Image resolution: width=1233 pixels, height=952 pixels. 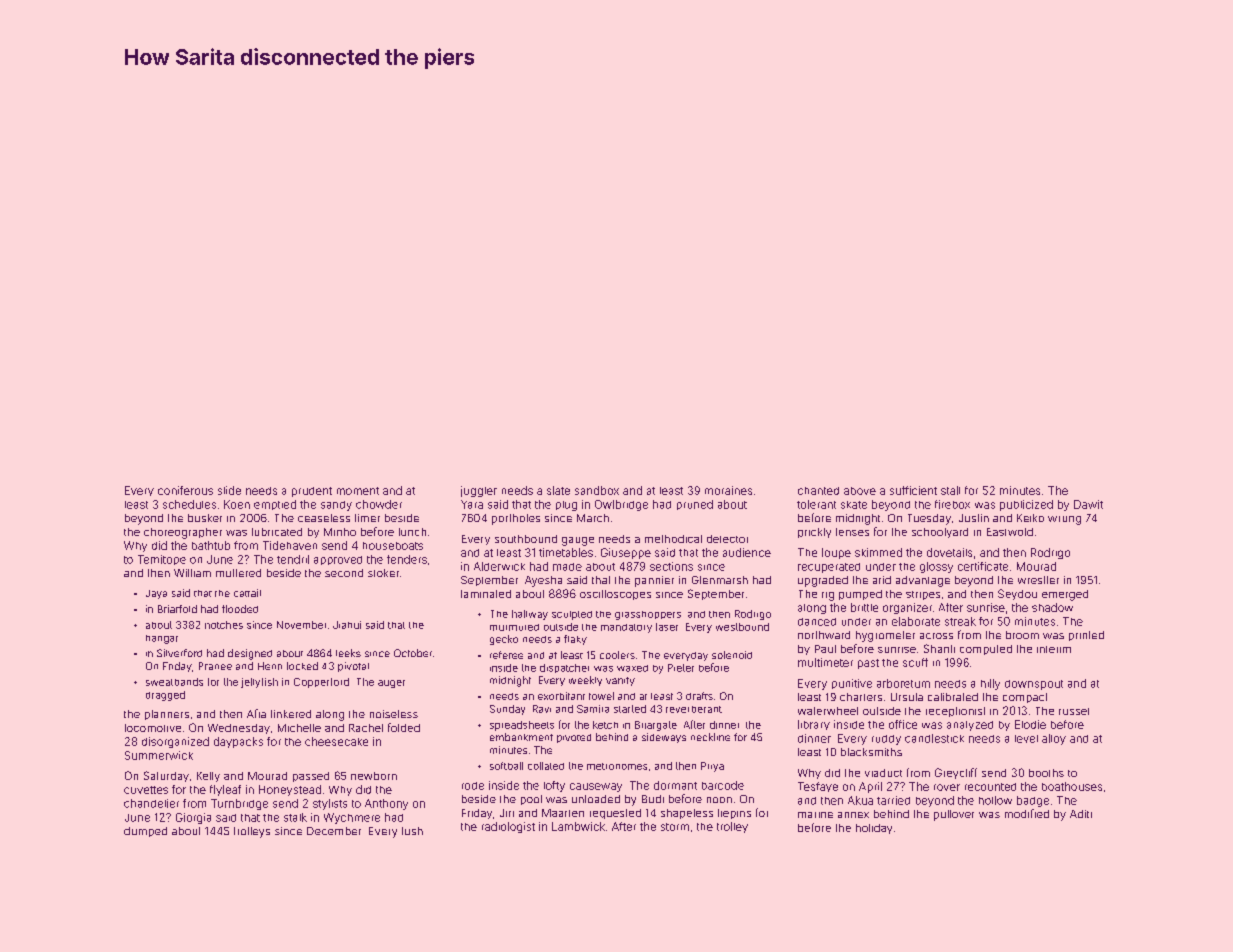 What do you see at coordinates (597, 490) in the screenshot?
I see `sandbox` at bounding box center [597, 490].
